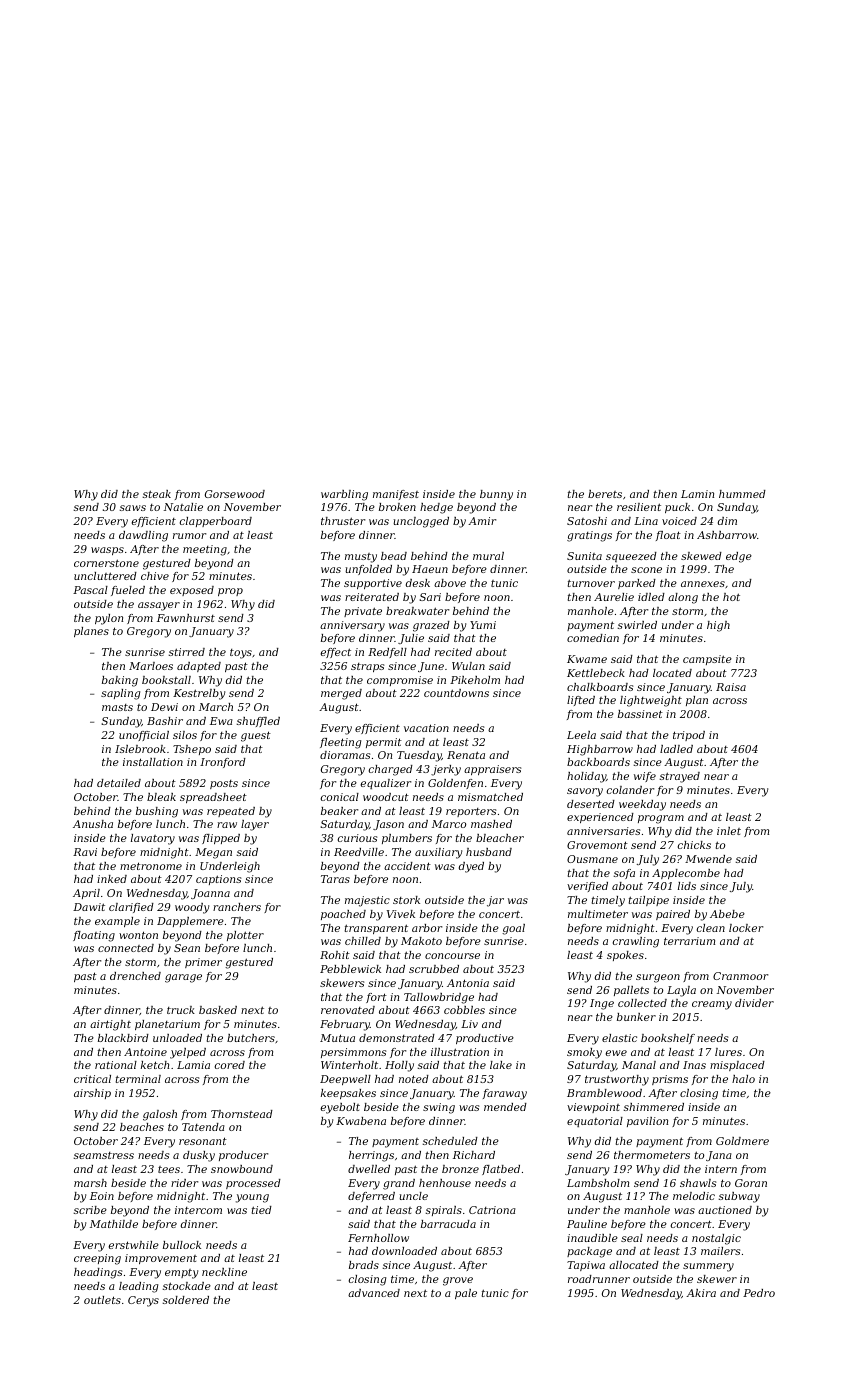 Image resolution: width=849 pixels, height=1400 pixels. What do you see at coordinates (496, 495) in the page?
I see `bunny` at bounding box center [496, 495].
